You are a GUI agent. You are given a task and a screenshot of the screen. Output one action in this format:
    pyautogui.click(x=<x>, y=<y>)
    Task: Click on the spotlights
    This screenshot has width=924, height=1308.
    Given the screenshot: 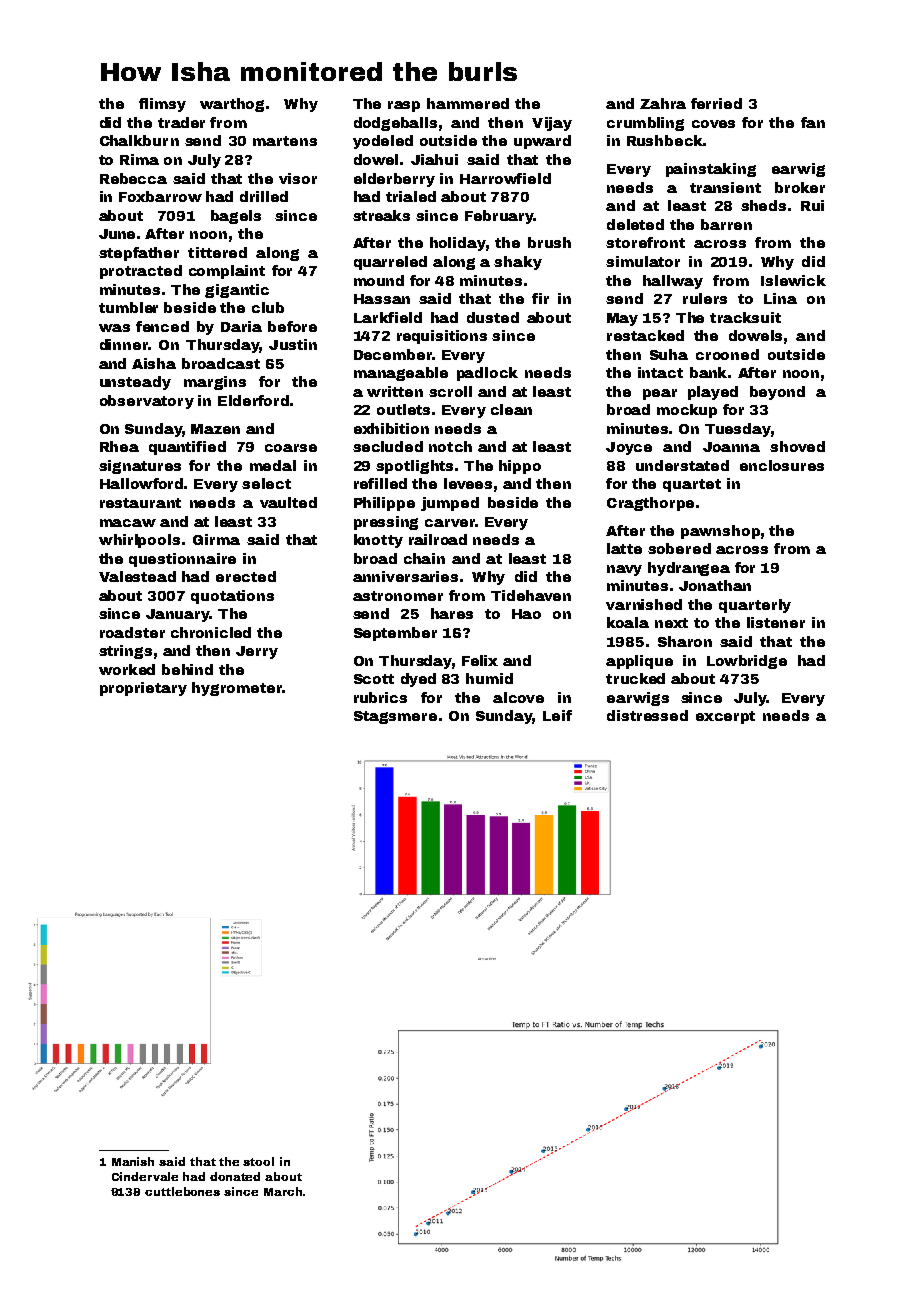 What is the action you would take?
    pyautogui.click(x=414, y=467)
